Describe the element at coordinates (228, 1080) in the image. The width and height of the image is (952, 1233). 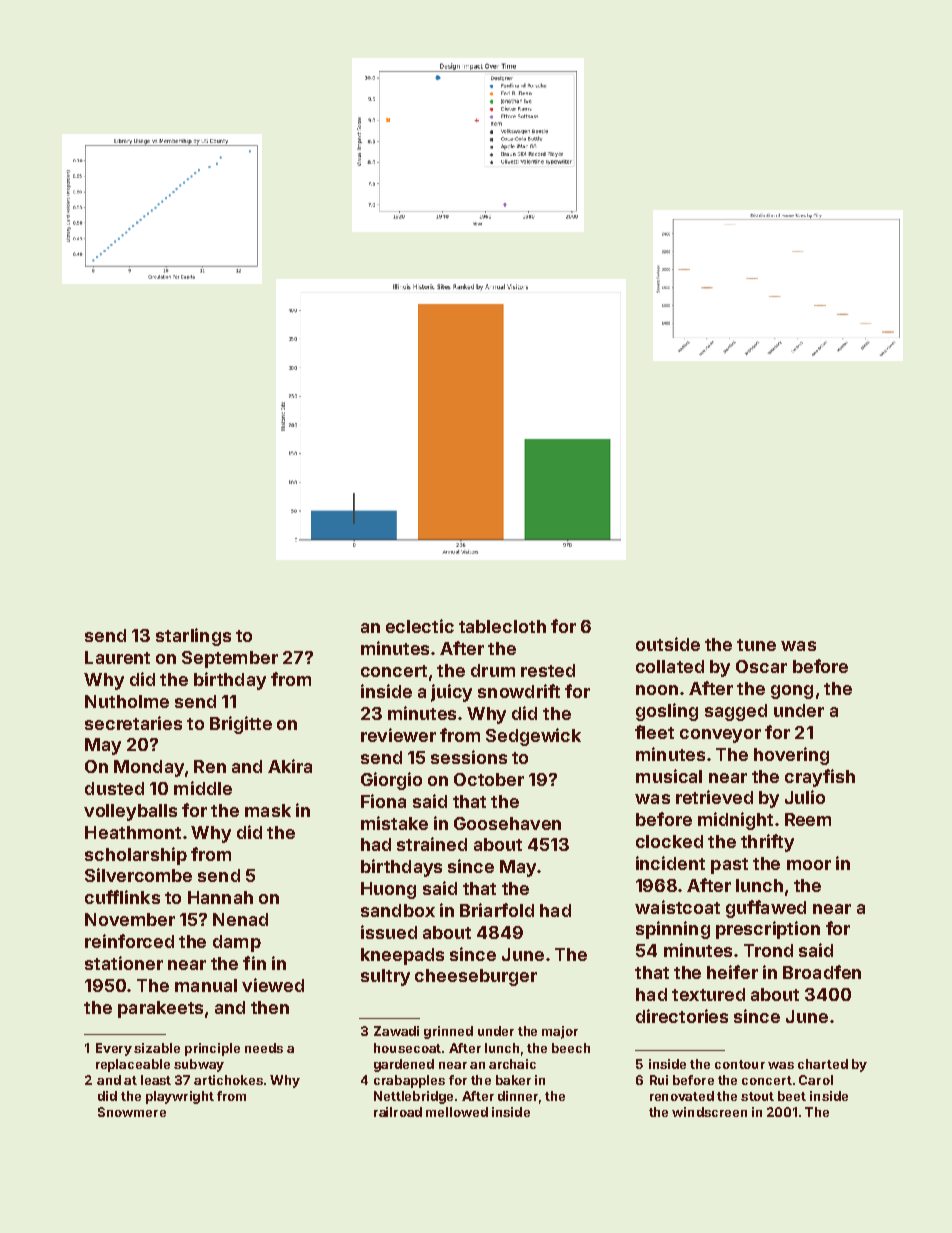
I see `artichokes` at that location.
